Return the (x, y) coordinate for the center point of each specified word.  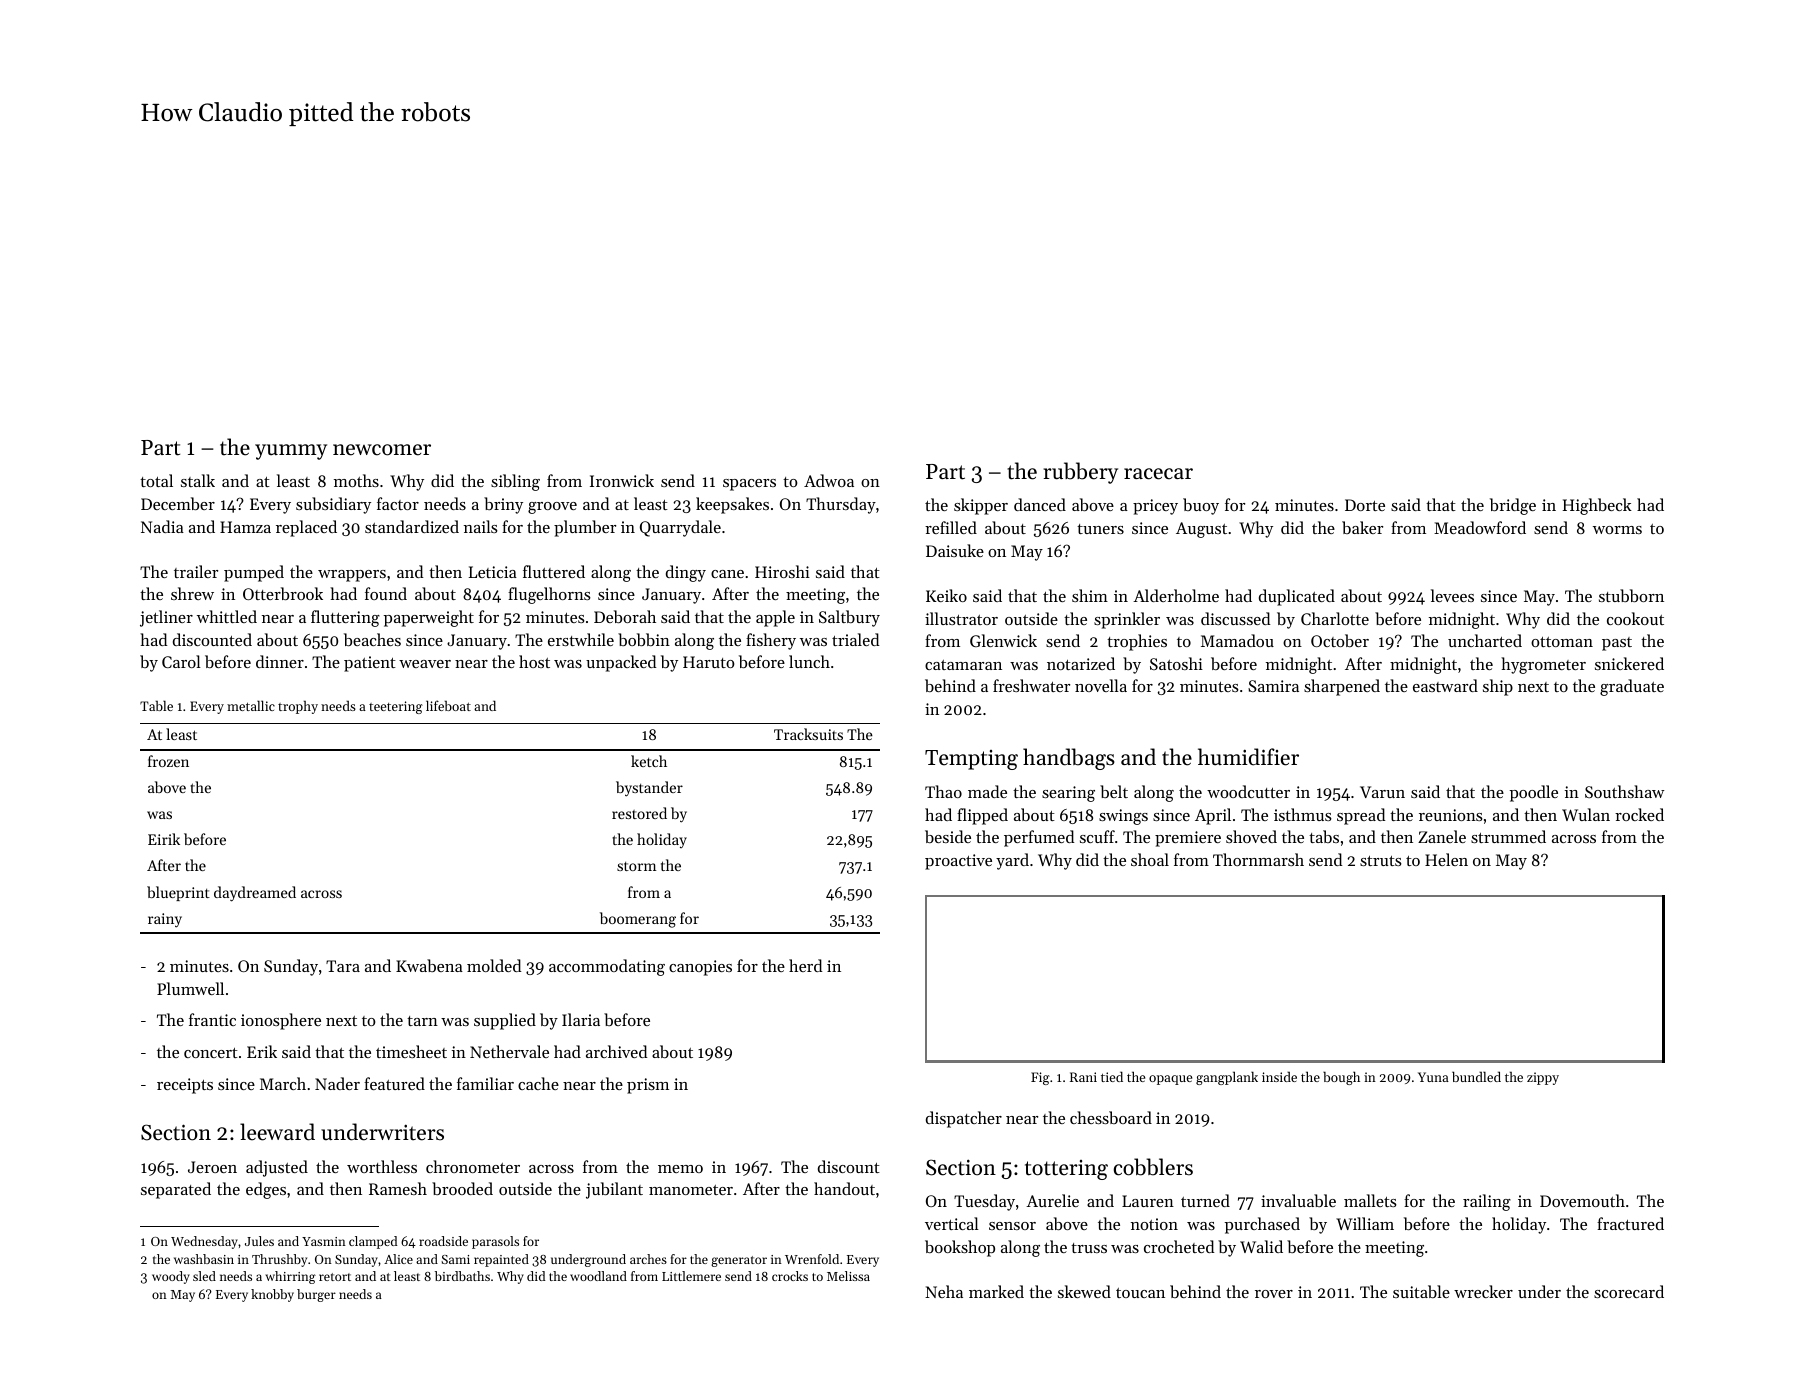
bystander (649, 789)
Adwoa (829, 480)
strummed (1508, 836)
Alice (398, 1259)
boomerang (638, 920)
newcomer (382, 450)
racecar (1158, 474)
